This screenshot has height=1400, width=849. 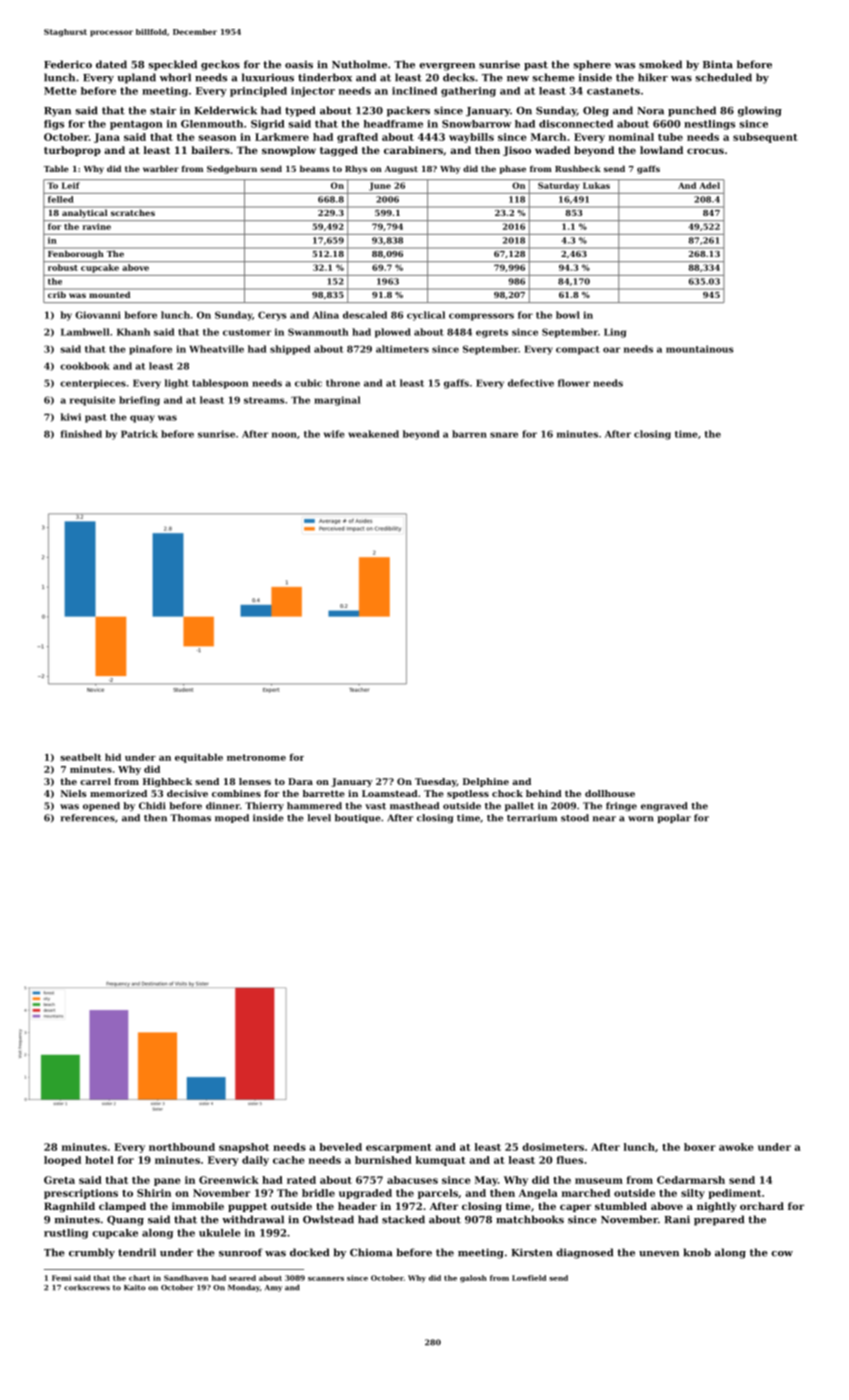 What do you see at coordinates (101, 806) in the screenshot?
I see `opened` at bounding box center [101, 806].
